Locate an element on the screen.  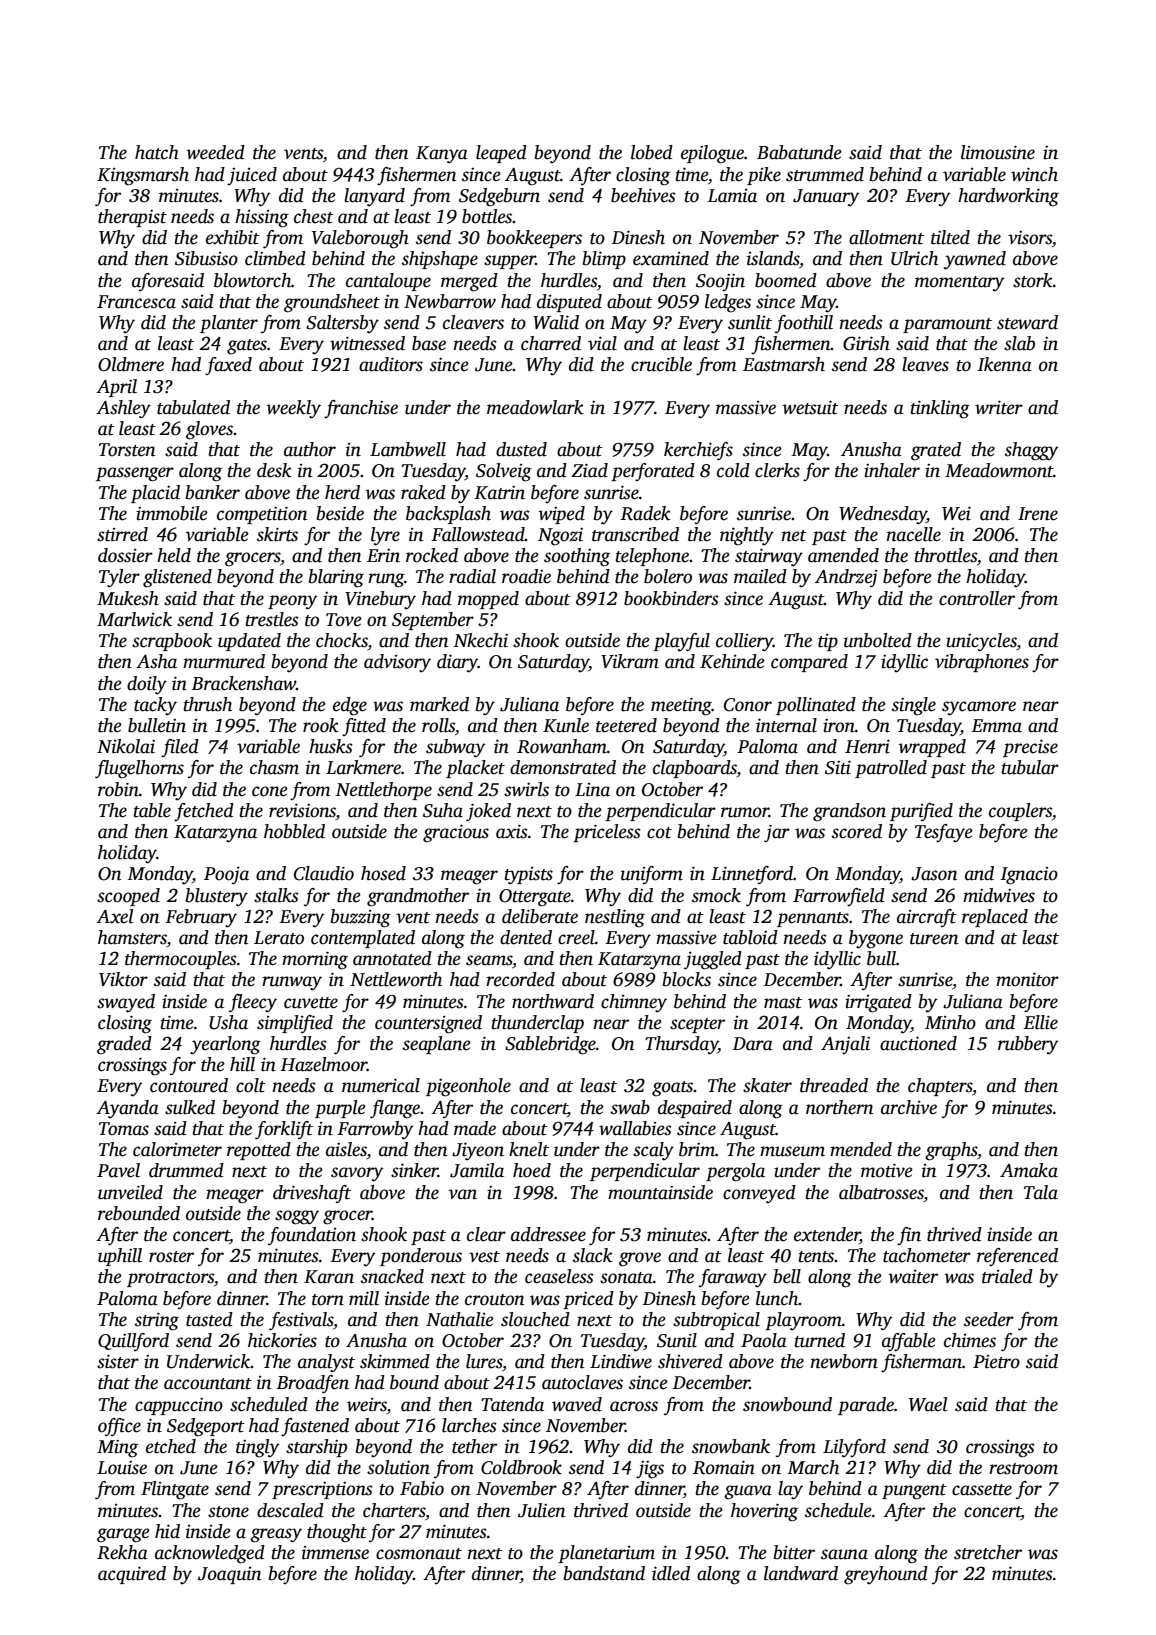
cosmonaut is located at coordinates (419, 1554).
